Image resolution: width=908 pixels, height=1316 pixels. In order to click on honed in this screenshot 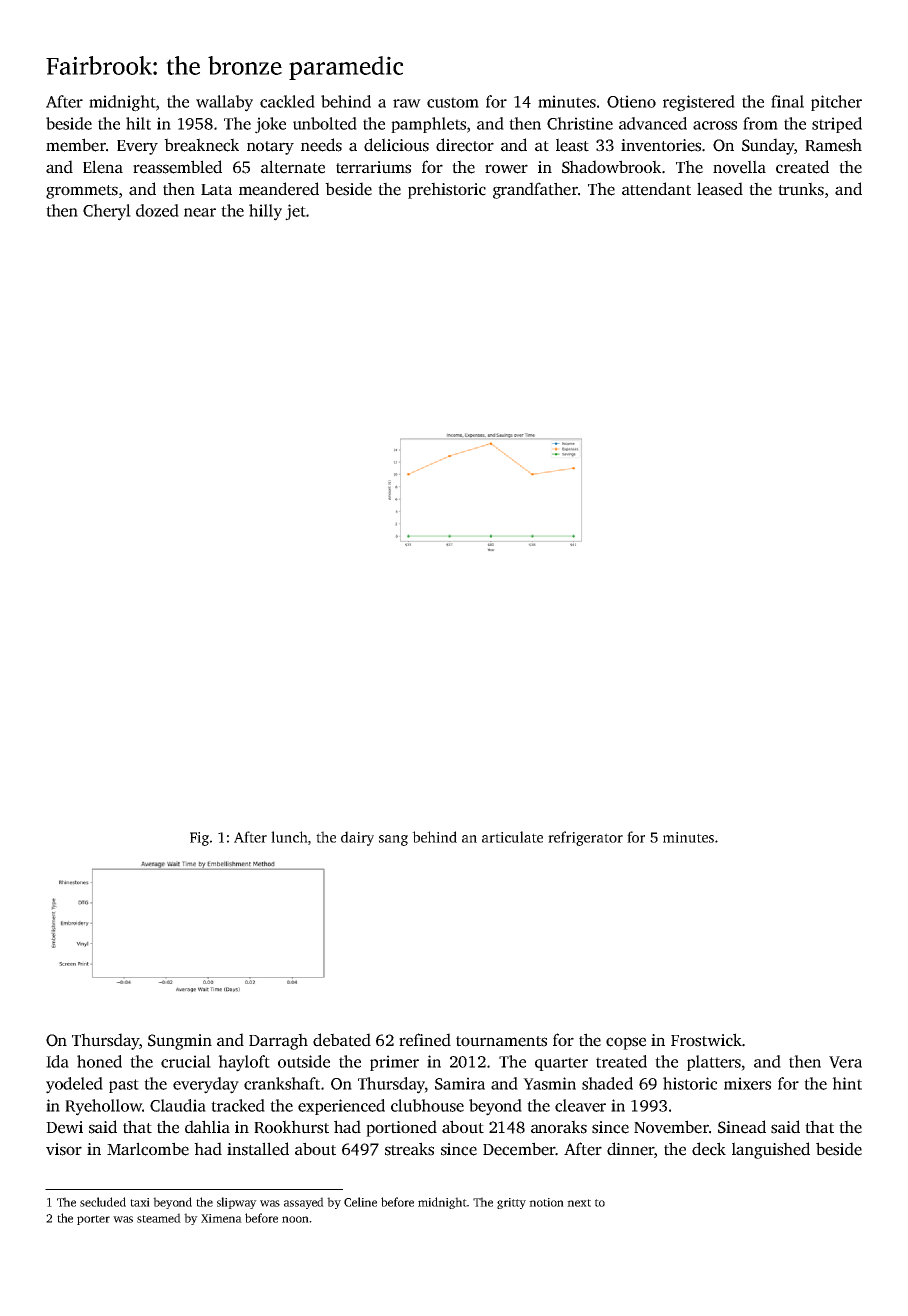, I will do `click(99, 1061)`.
